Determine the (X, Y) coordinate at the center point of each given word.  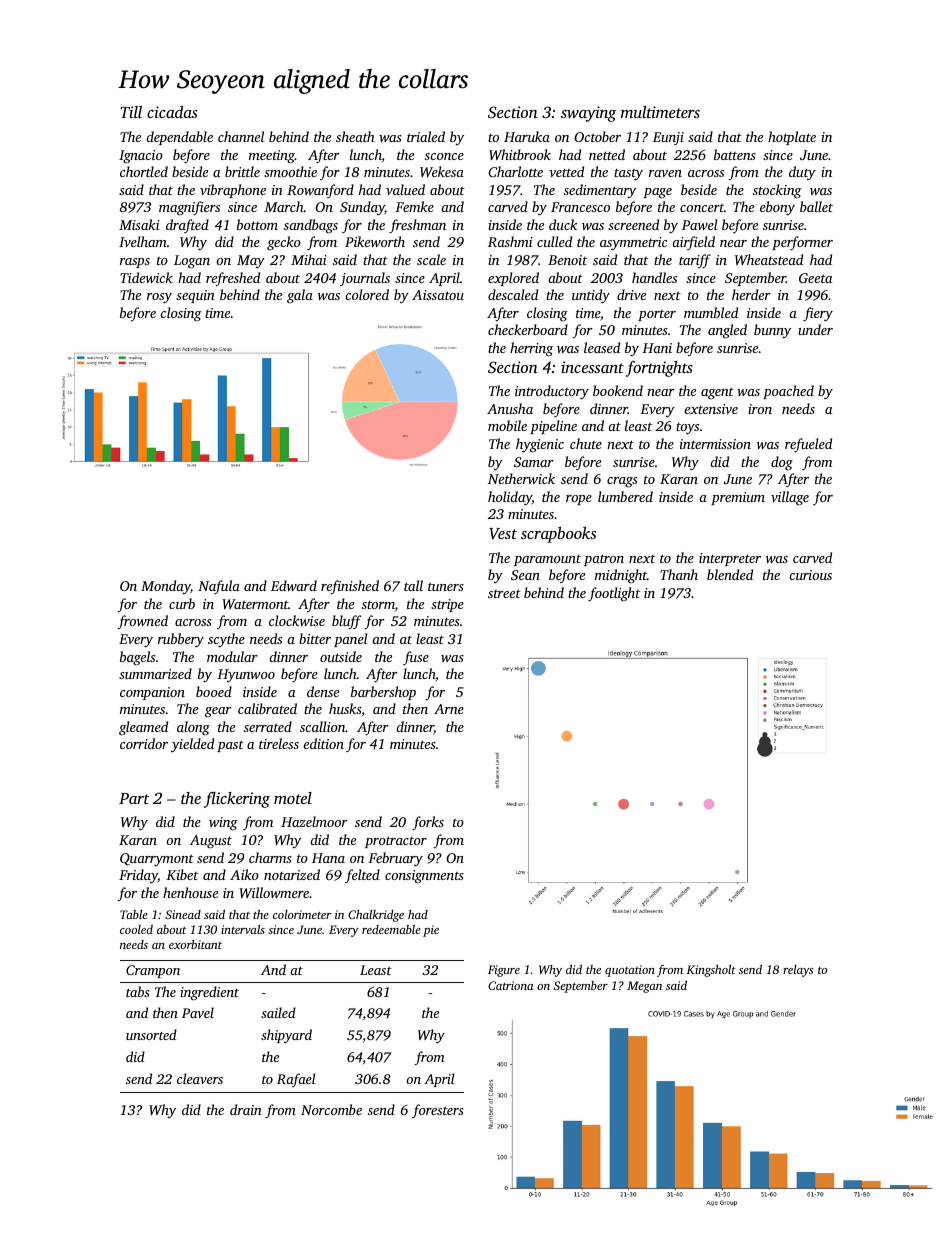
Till (131, 112)
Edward (294, 585)
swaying (588, 114)
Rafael (296, 1080)
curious (810, 575)
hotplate (792, 138)
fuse (416, 658)
